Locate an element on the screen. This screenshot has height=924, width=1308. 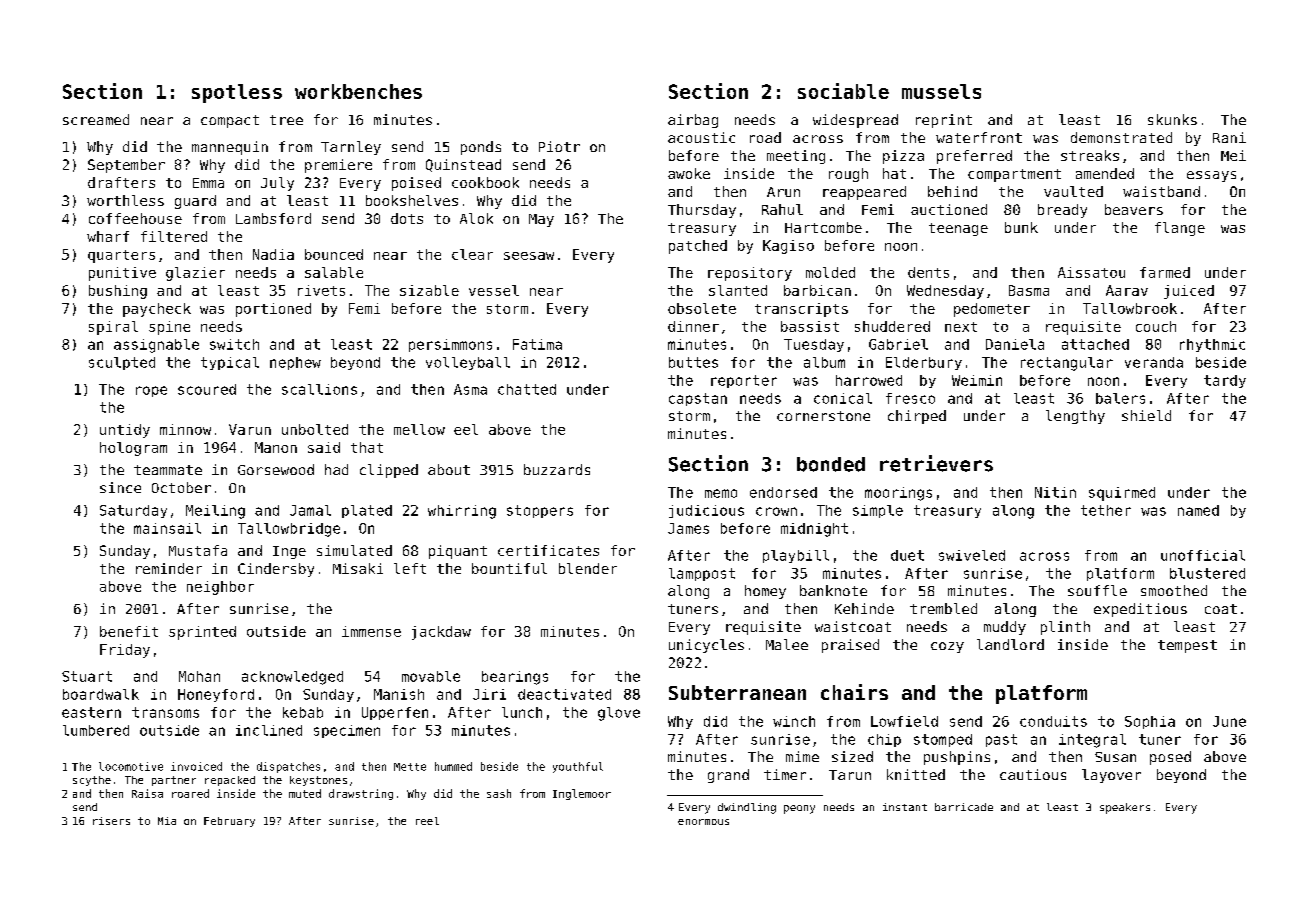
memo is located at coordinates (721, 493).
